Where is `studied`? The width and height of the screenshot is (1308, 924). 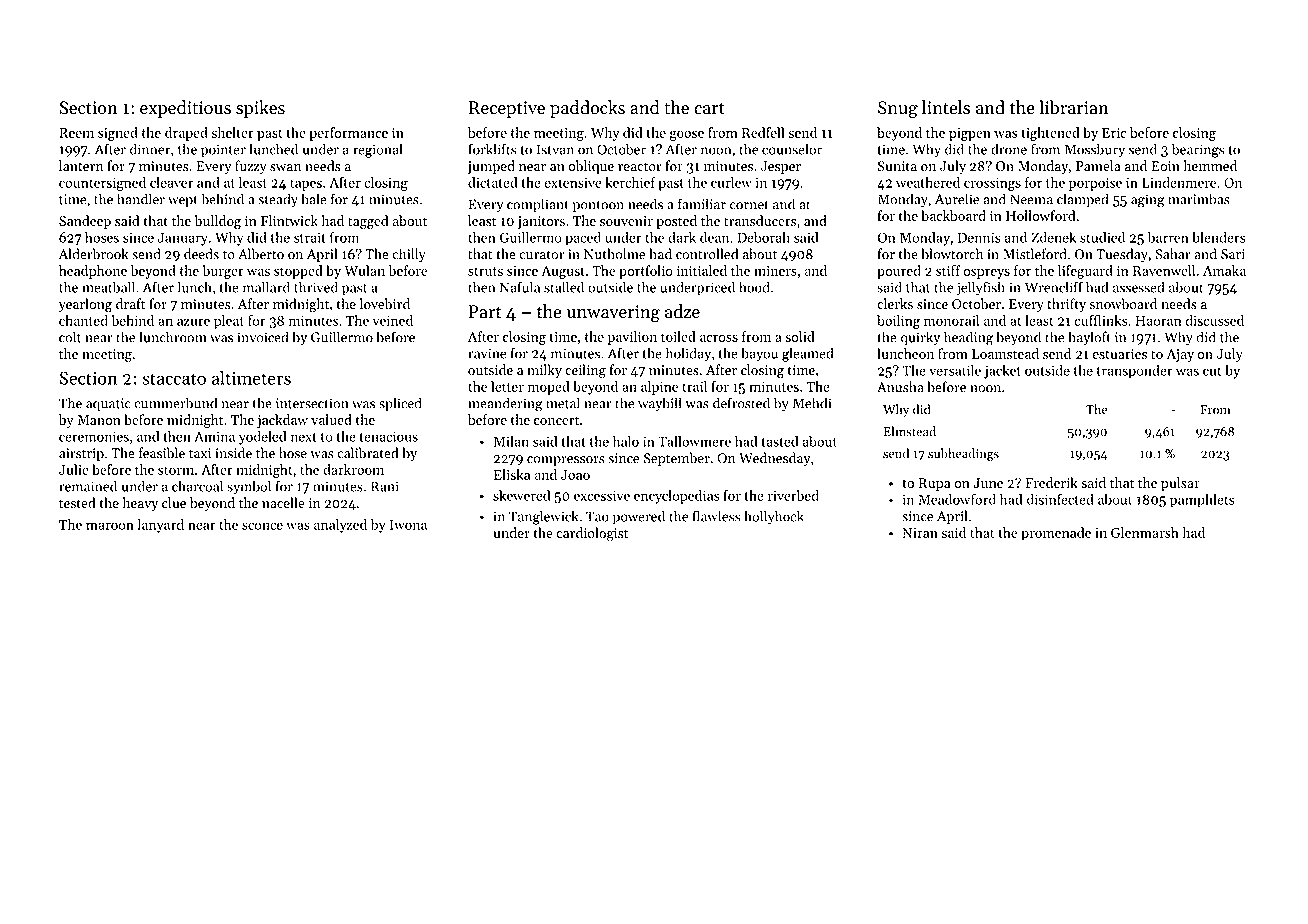
studied is located at coordinates (1102, 237).
